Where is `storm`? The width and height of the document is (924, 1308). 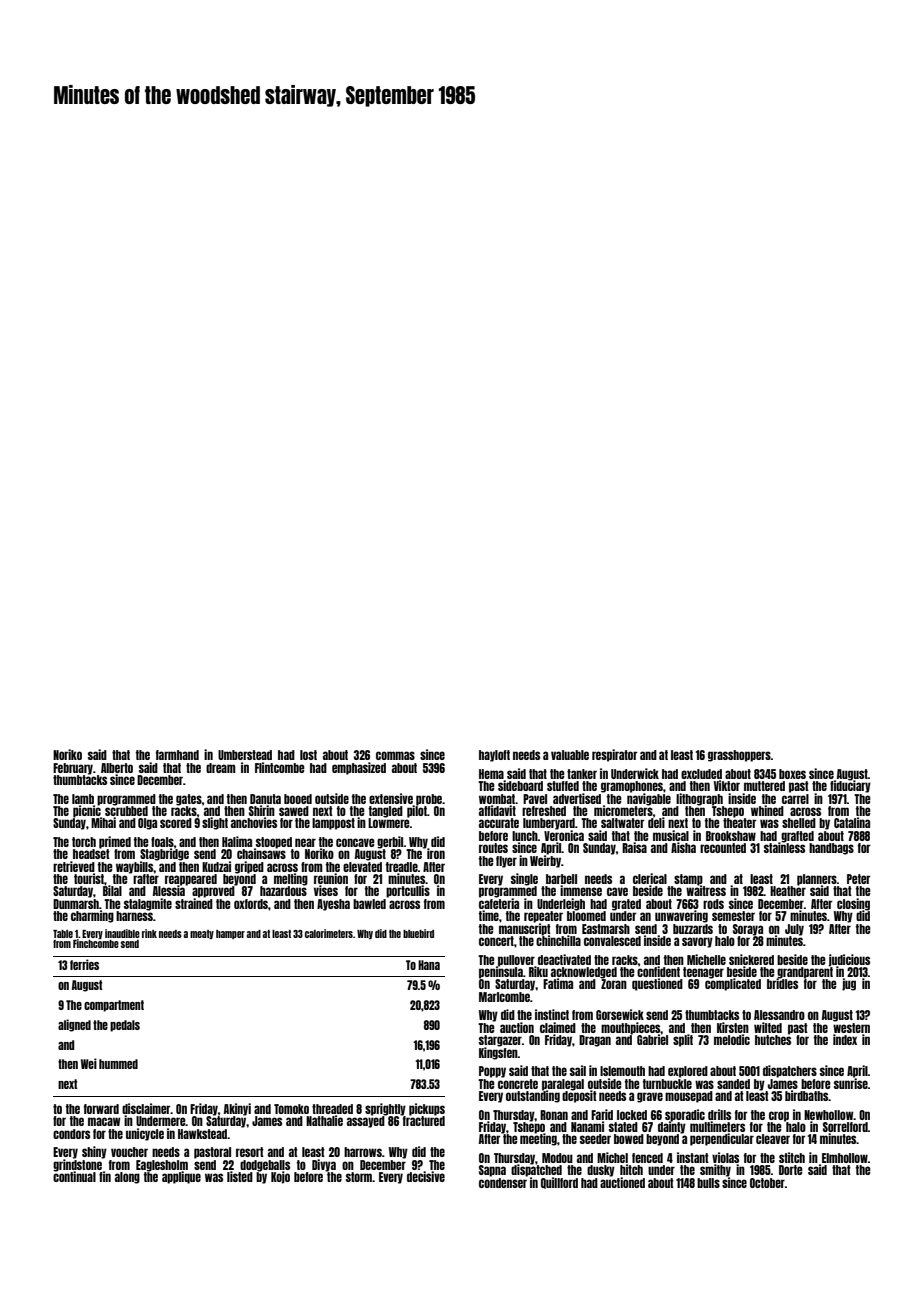 storm is located at coordinates (359, 1177).
